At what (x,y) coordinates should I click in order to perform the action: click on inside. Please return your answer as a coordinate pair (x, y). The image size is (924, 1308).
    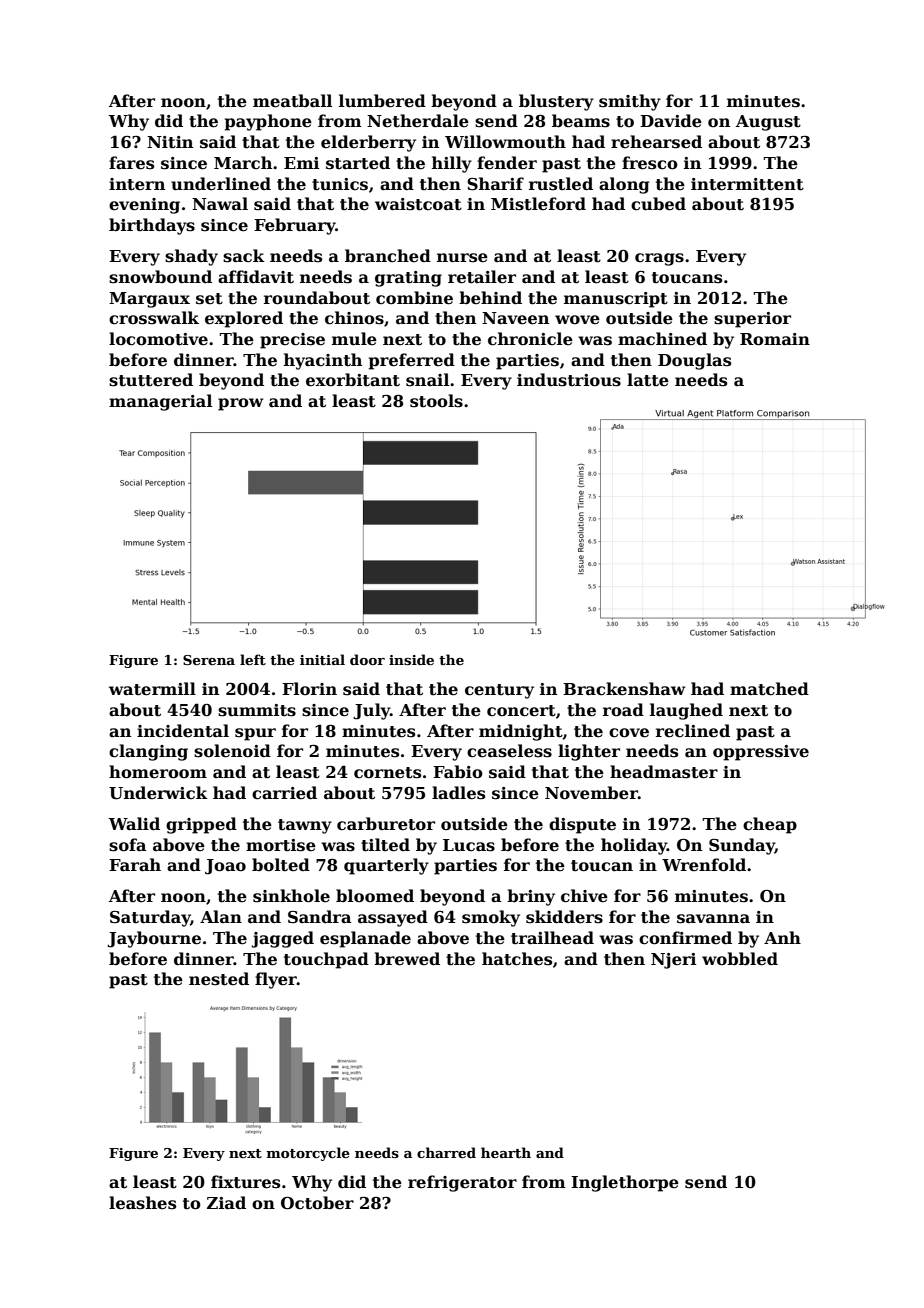
    Looking at the image, I should click on (411, 659).
